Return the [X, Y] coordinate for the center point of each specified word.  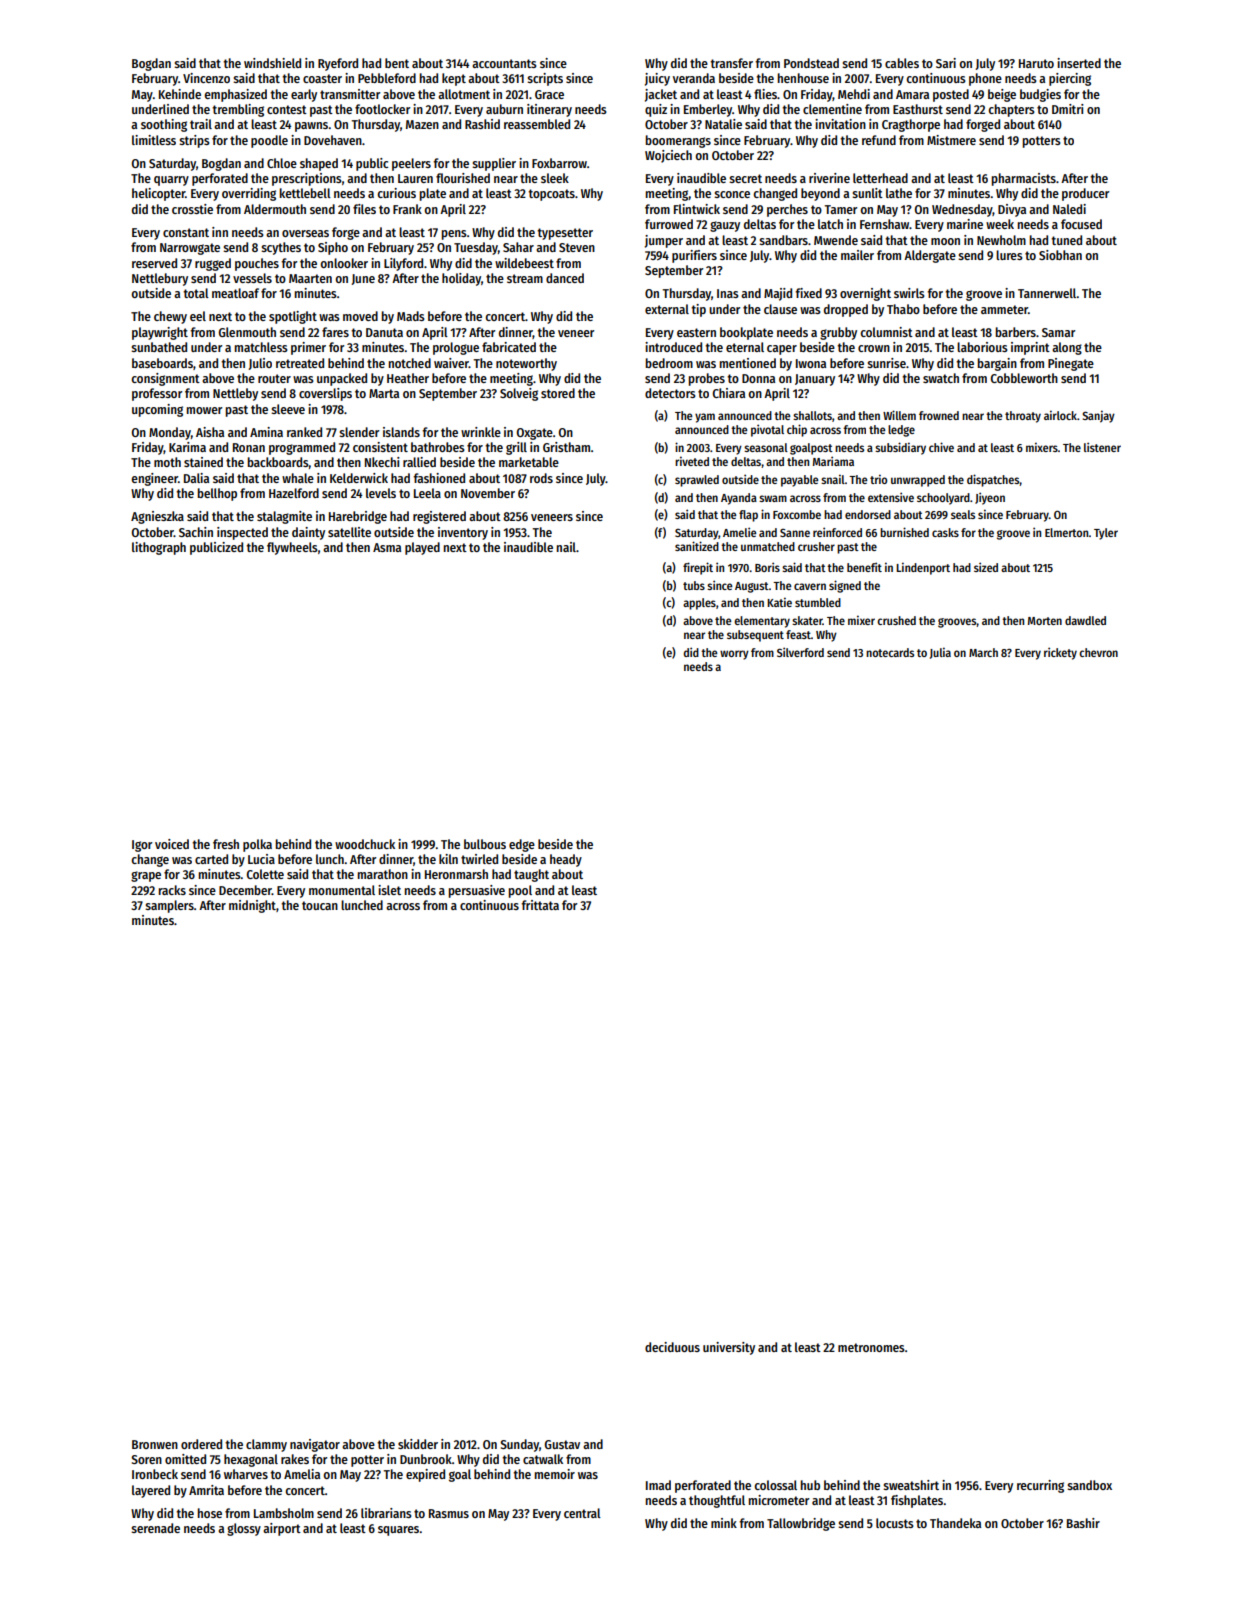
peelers [411, 164]
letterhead [880, 178]
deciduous [672, 1347]
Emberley [708, 110]
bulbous [485, 844]
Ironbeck [155, 1474]
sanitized [697, 546]
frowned [939, 415]
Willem [899, 415]
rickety [1060, 653]
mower [204, 410]
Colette [265, 874]
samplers [169, 906]
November [488, 493]
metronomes [871, 1347]
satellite [349, 532]
